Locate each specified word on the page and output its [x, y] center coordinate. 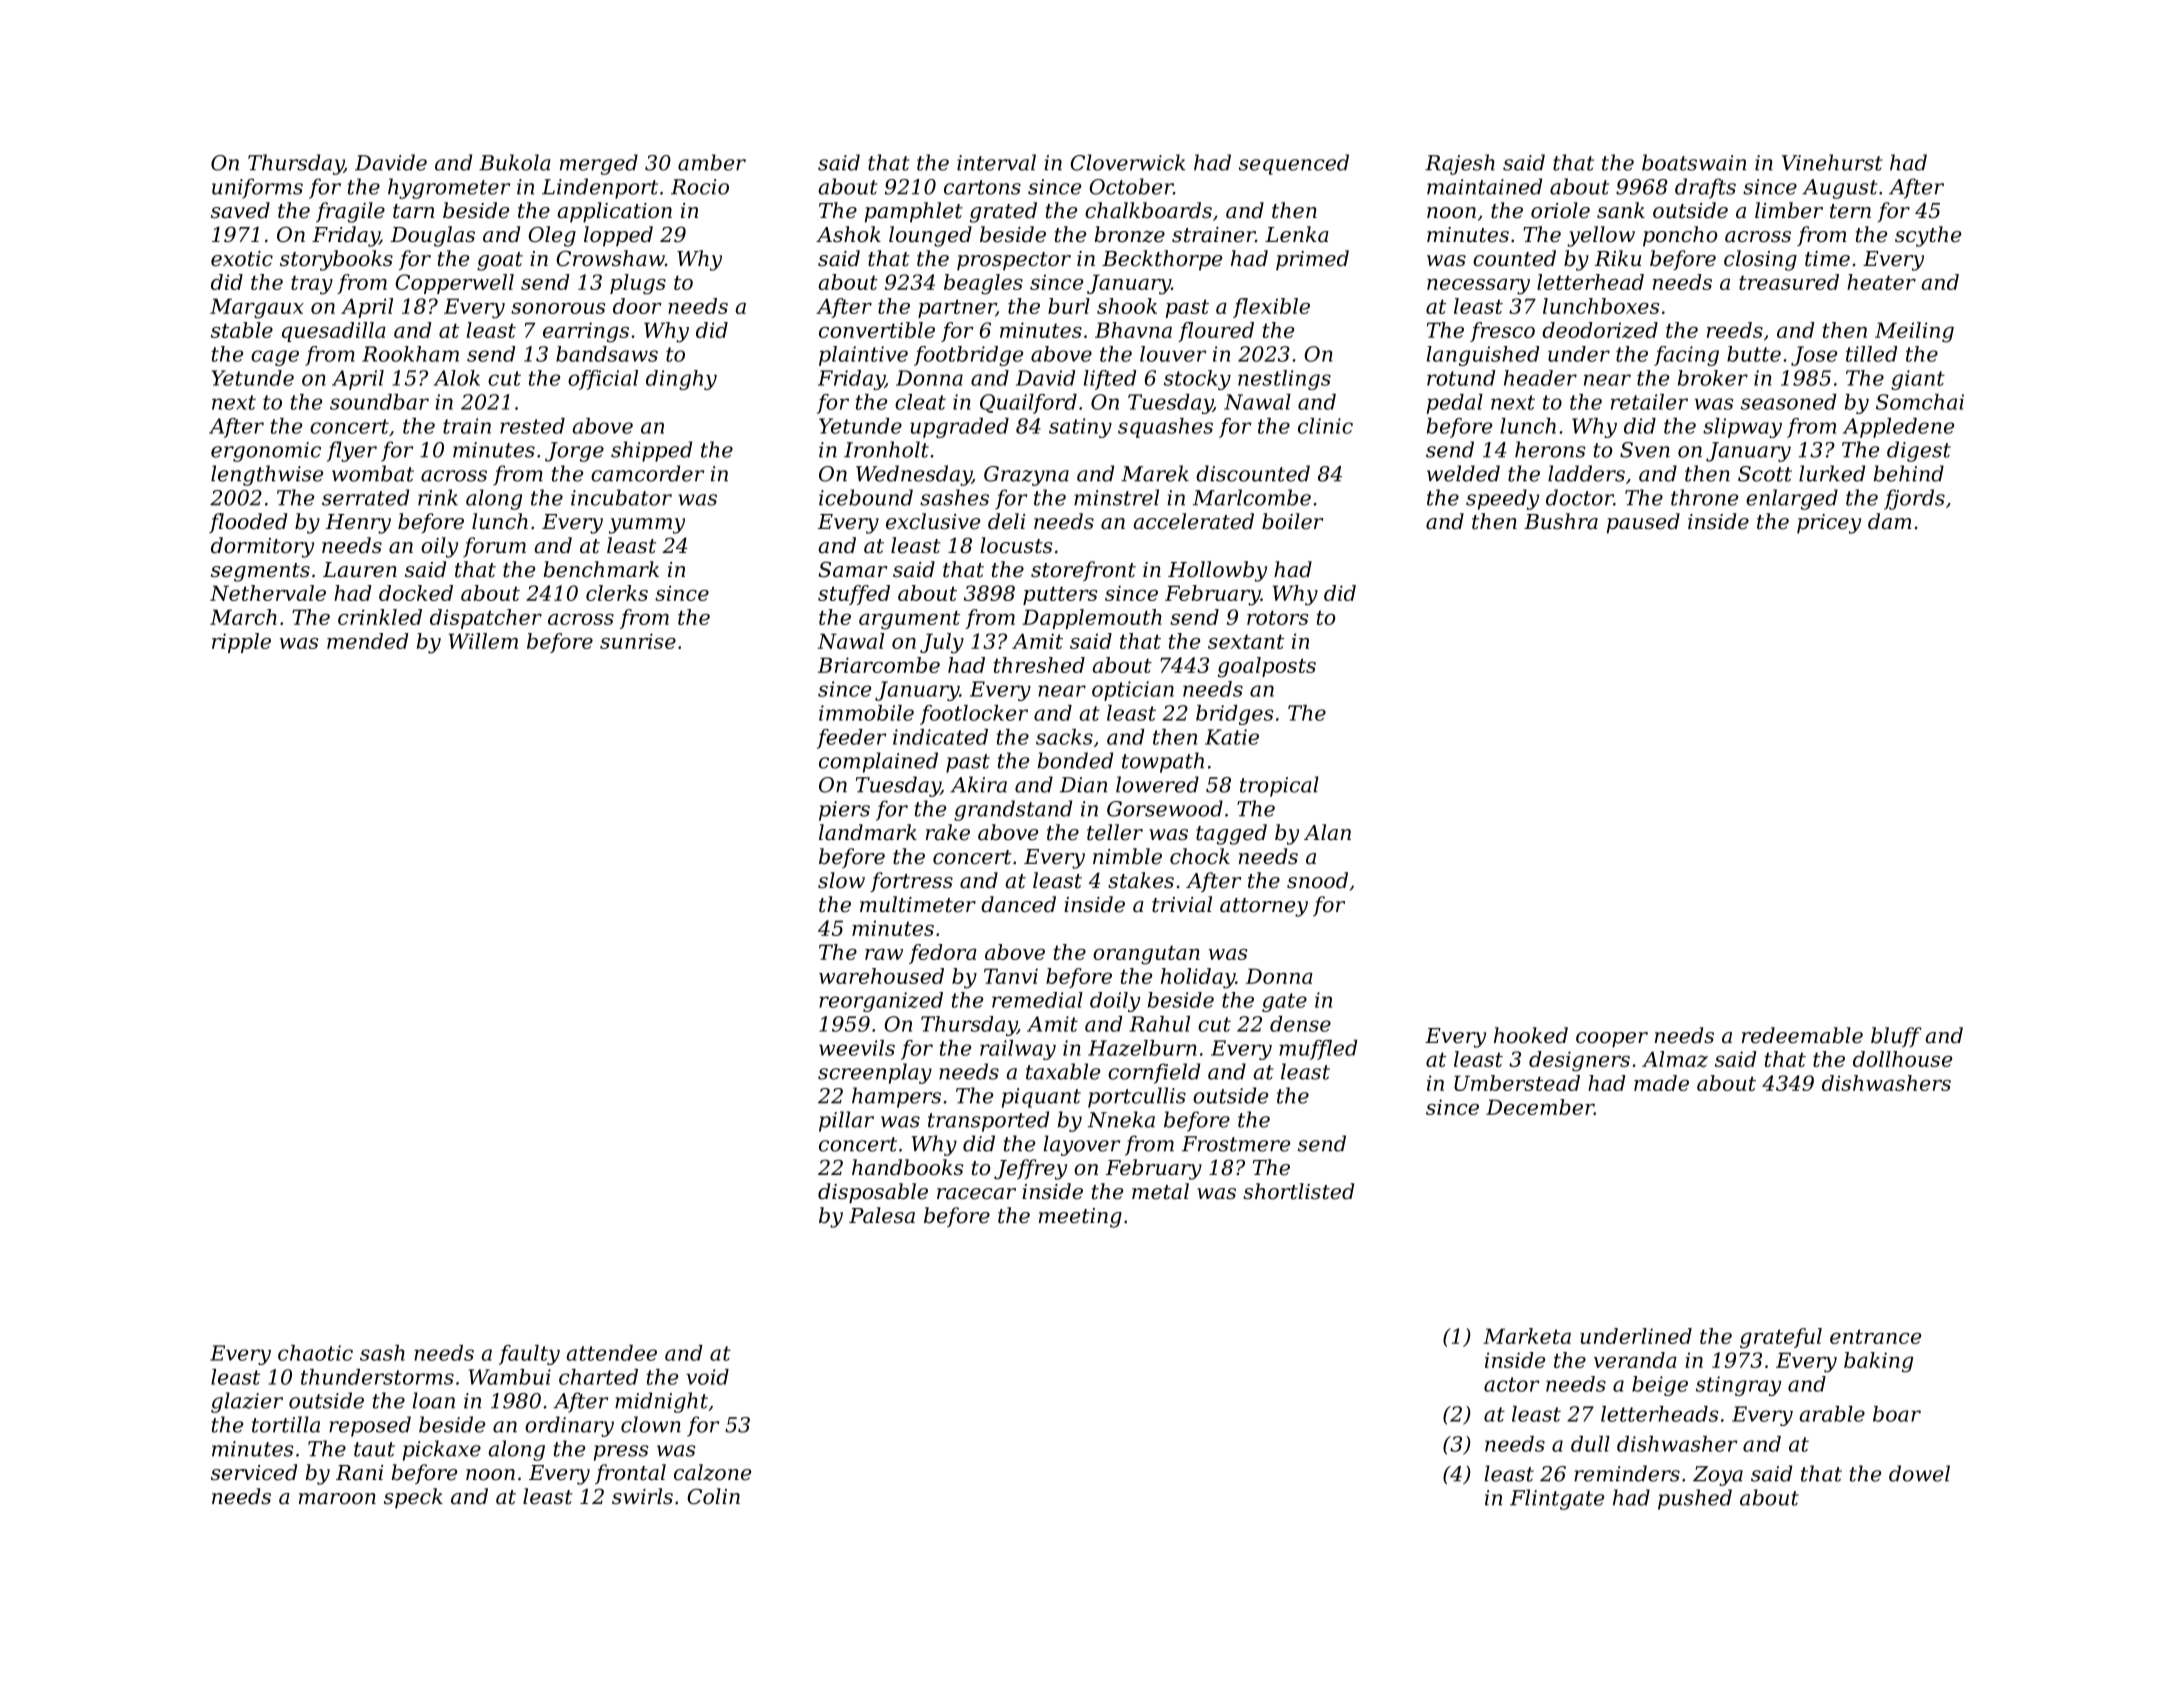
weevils [857, 1048]
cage [275, 358]
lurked [1832, 473]
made [1661, 1083]
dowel [1919, 1473]
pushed [1695, 1499]
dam [1890, 521]
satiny [1080, 428]
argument [909, 620]
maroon [337, 1499]
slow [841, 880]
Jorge [574, 452]
